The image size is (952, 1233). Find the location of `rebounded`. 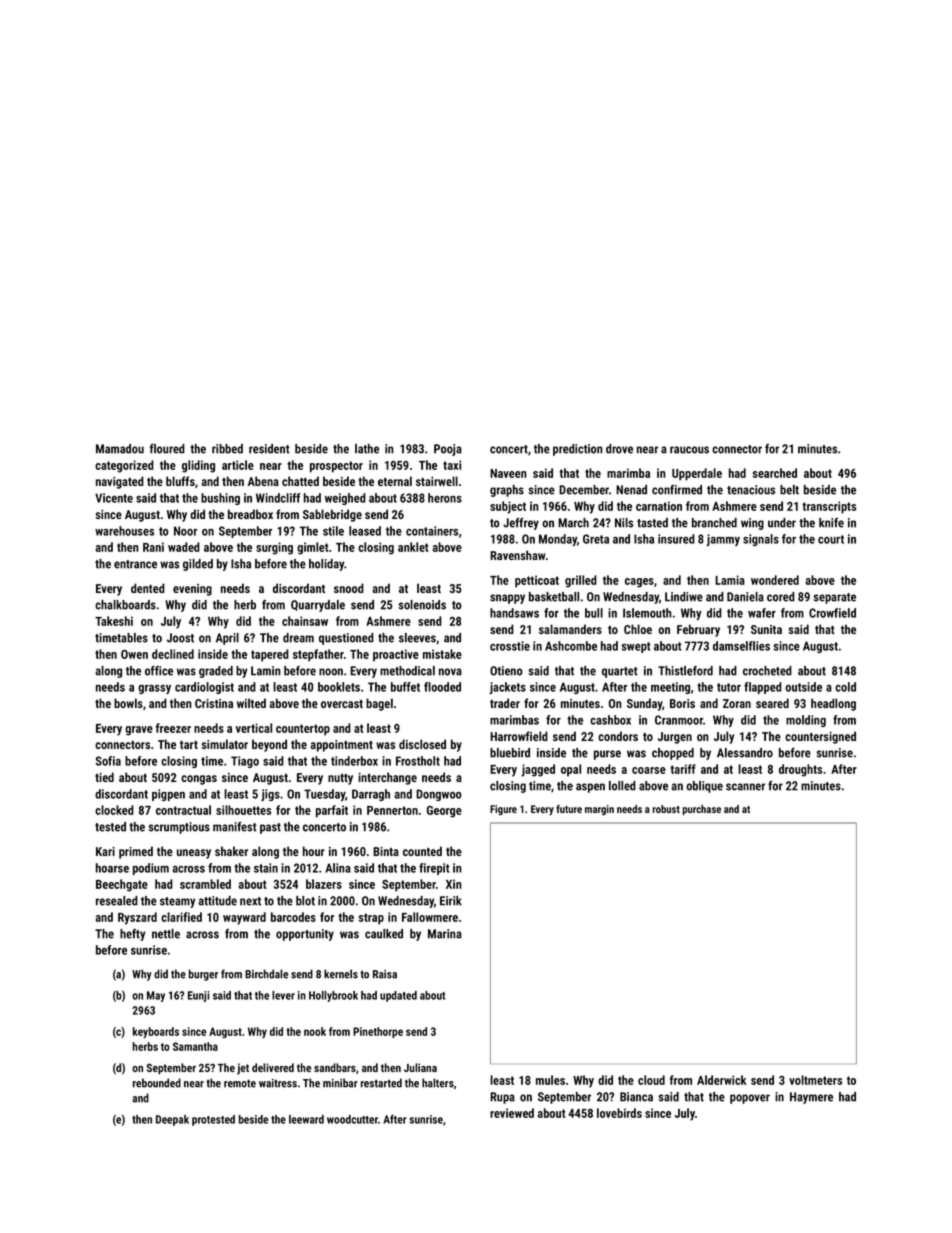

rebounded is located at coordinates (157, 1083).
